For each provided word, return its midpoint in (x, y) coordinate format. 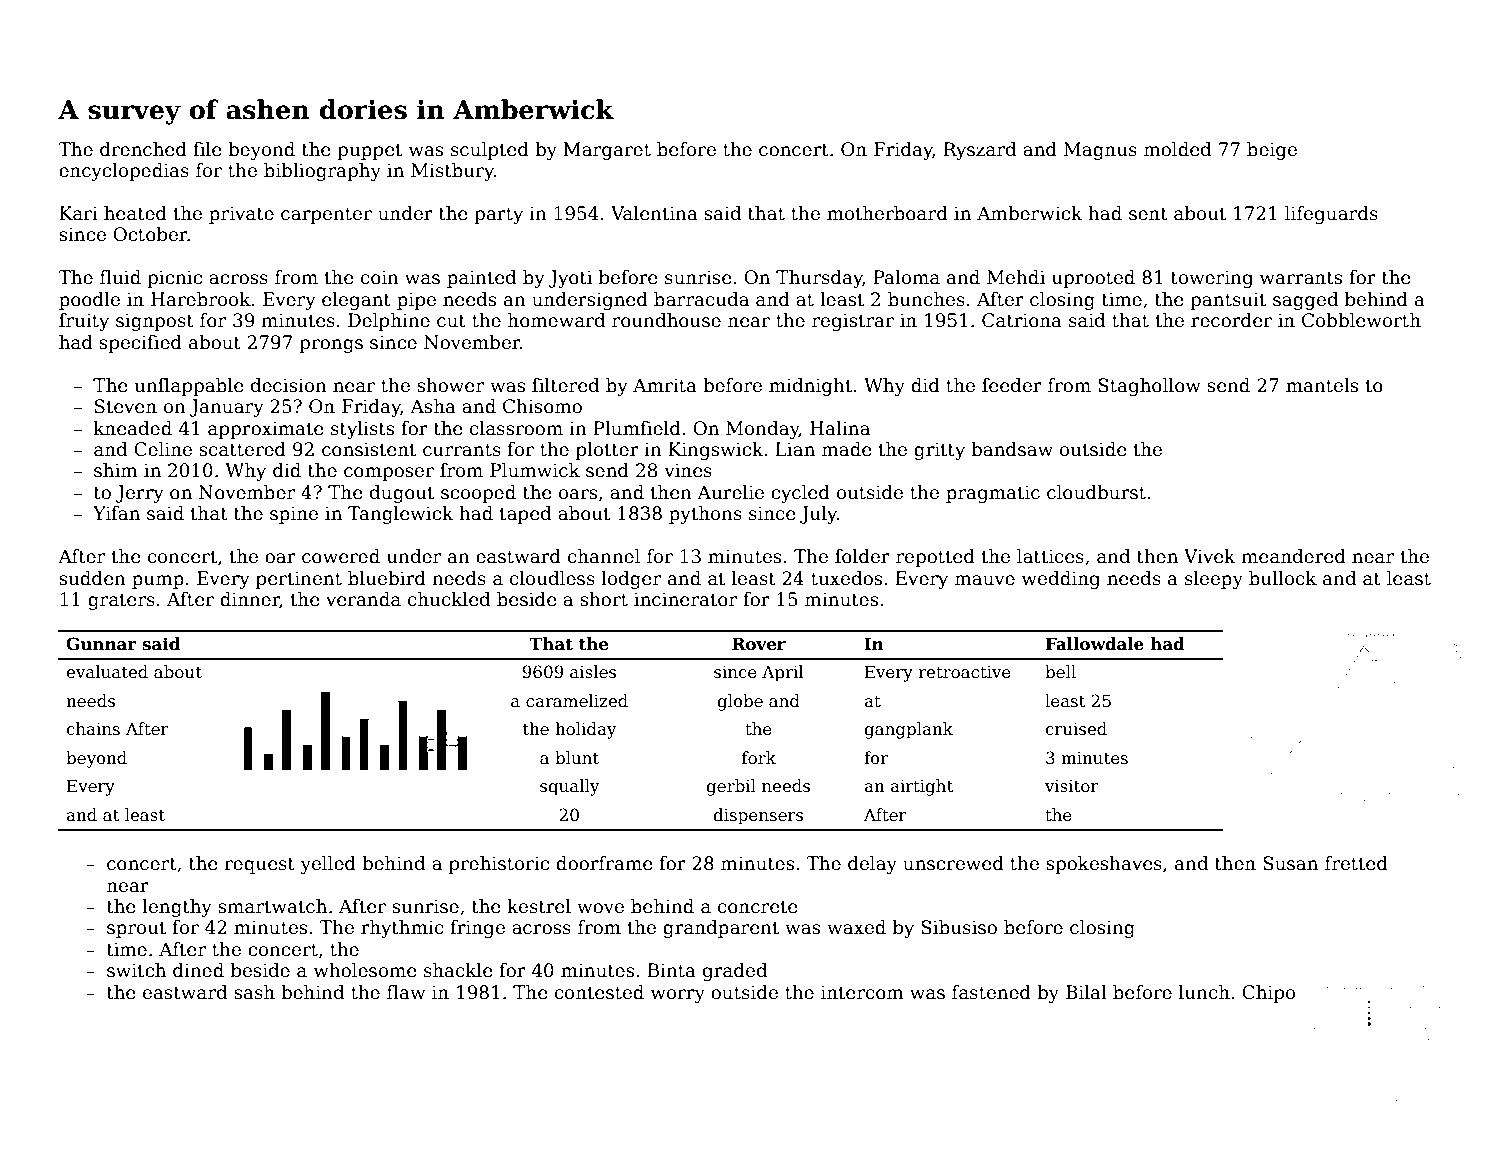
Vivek (1210, 556)
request (259, 865)
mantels (1322, 385)
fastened (991, 992)
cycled (800, 494)
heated (135, 213)
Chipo (1268, 994)
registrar (853, 322)
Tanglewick (401, 515)
